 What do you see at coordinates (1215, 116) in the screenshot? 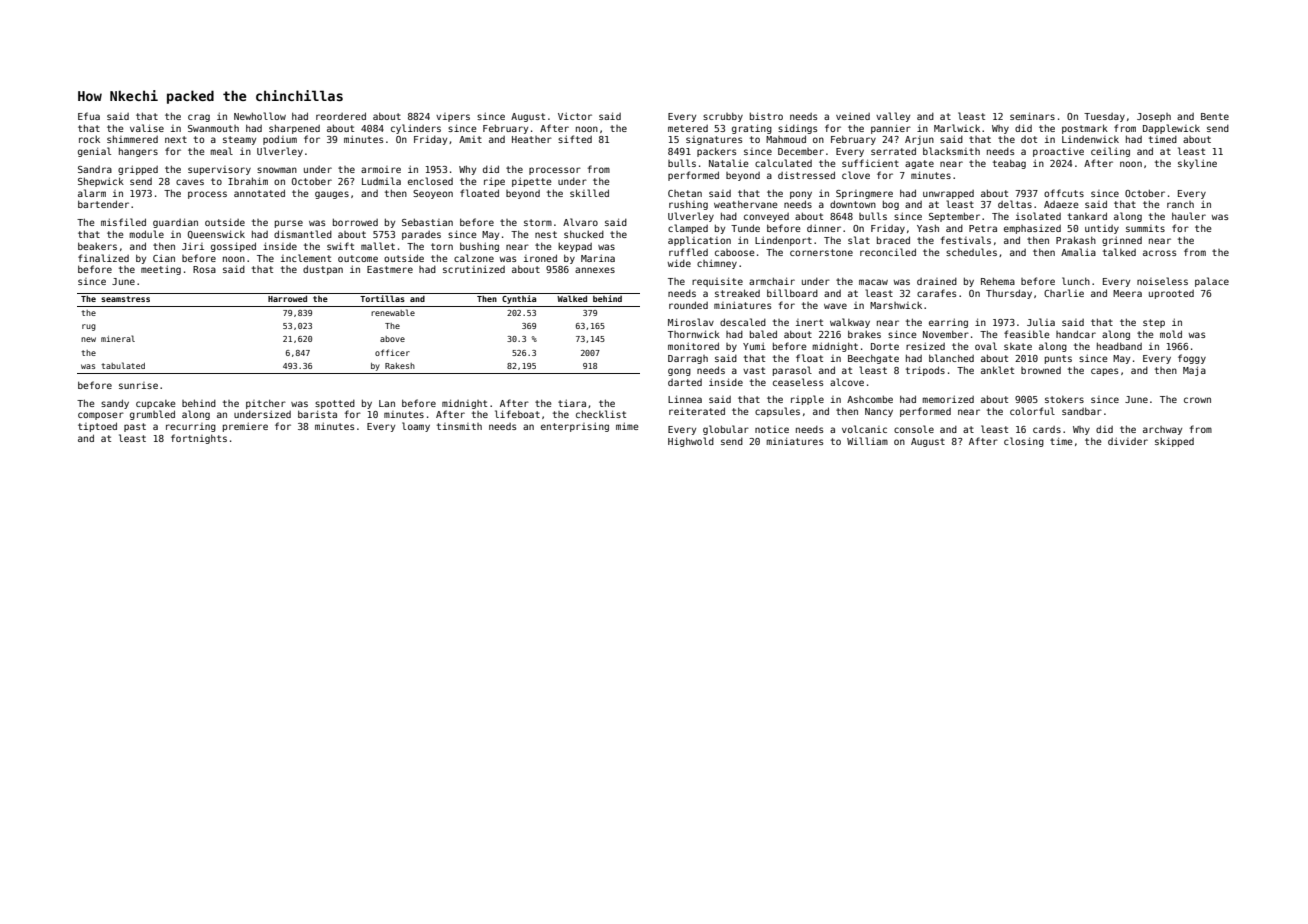
I see `Bente` at bounding box center [1215, 116].
